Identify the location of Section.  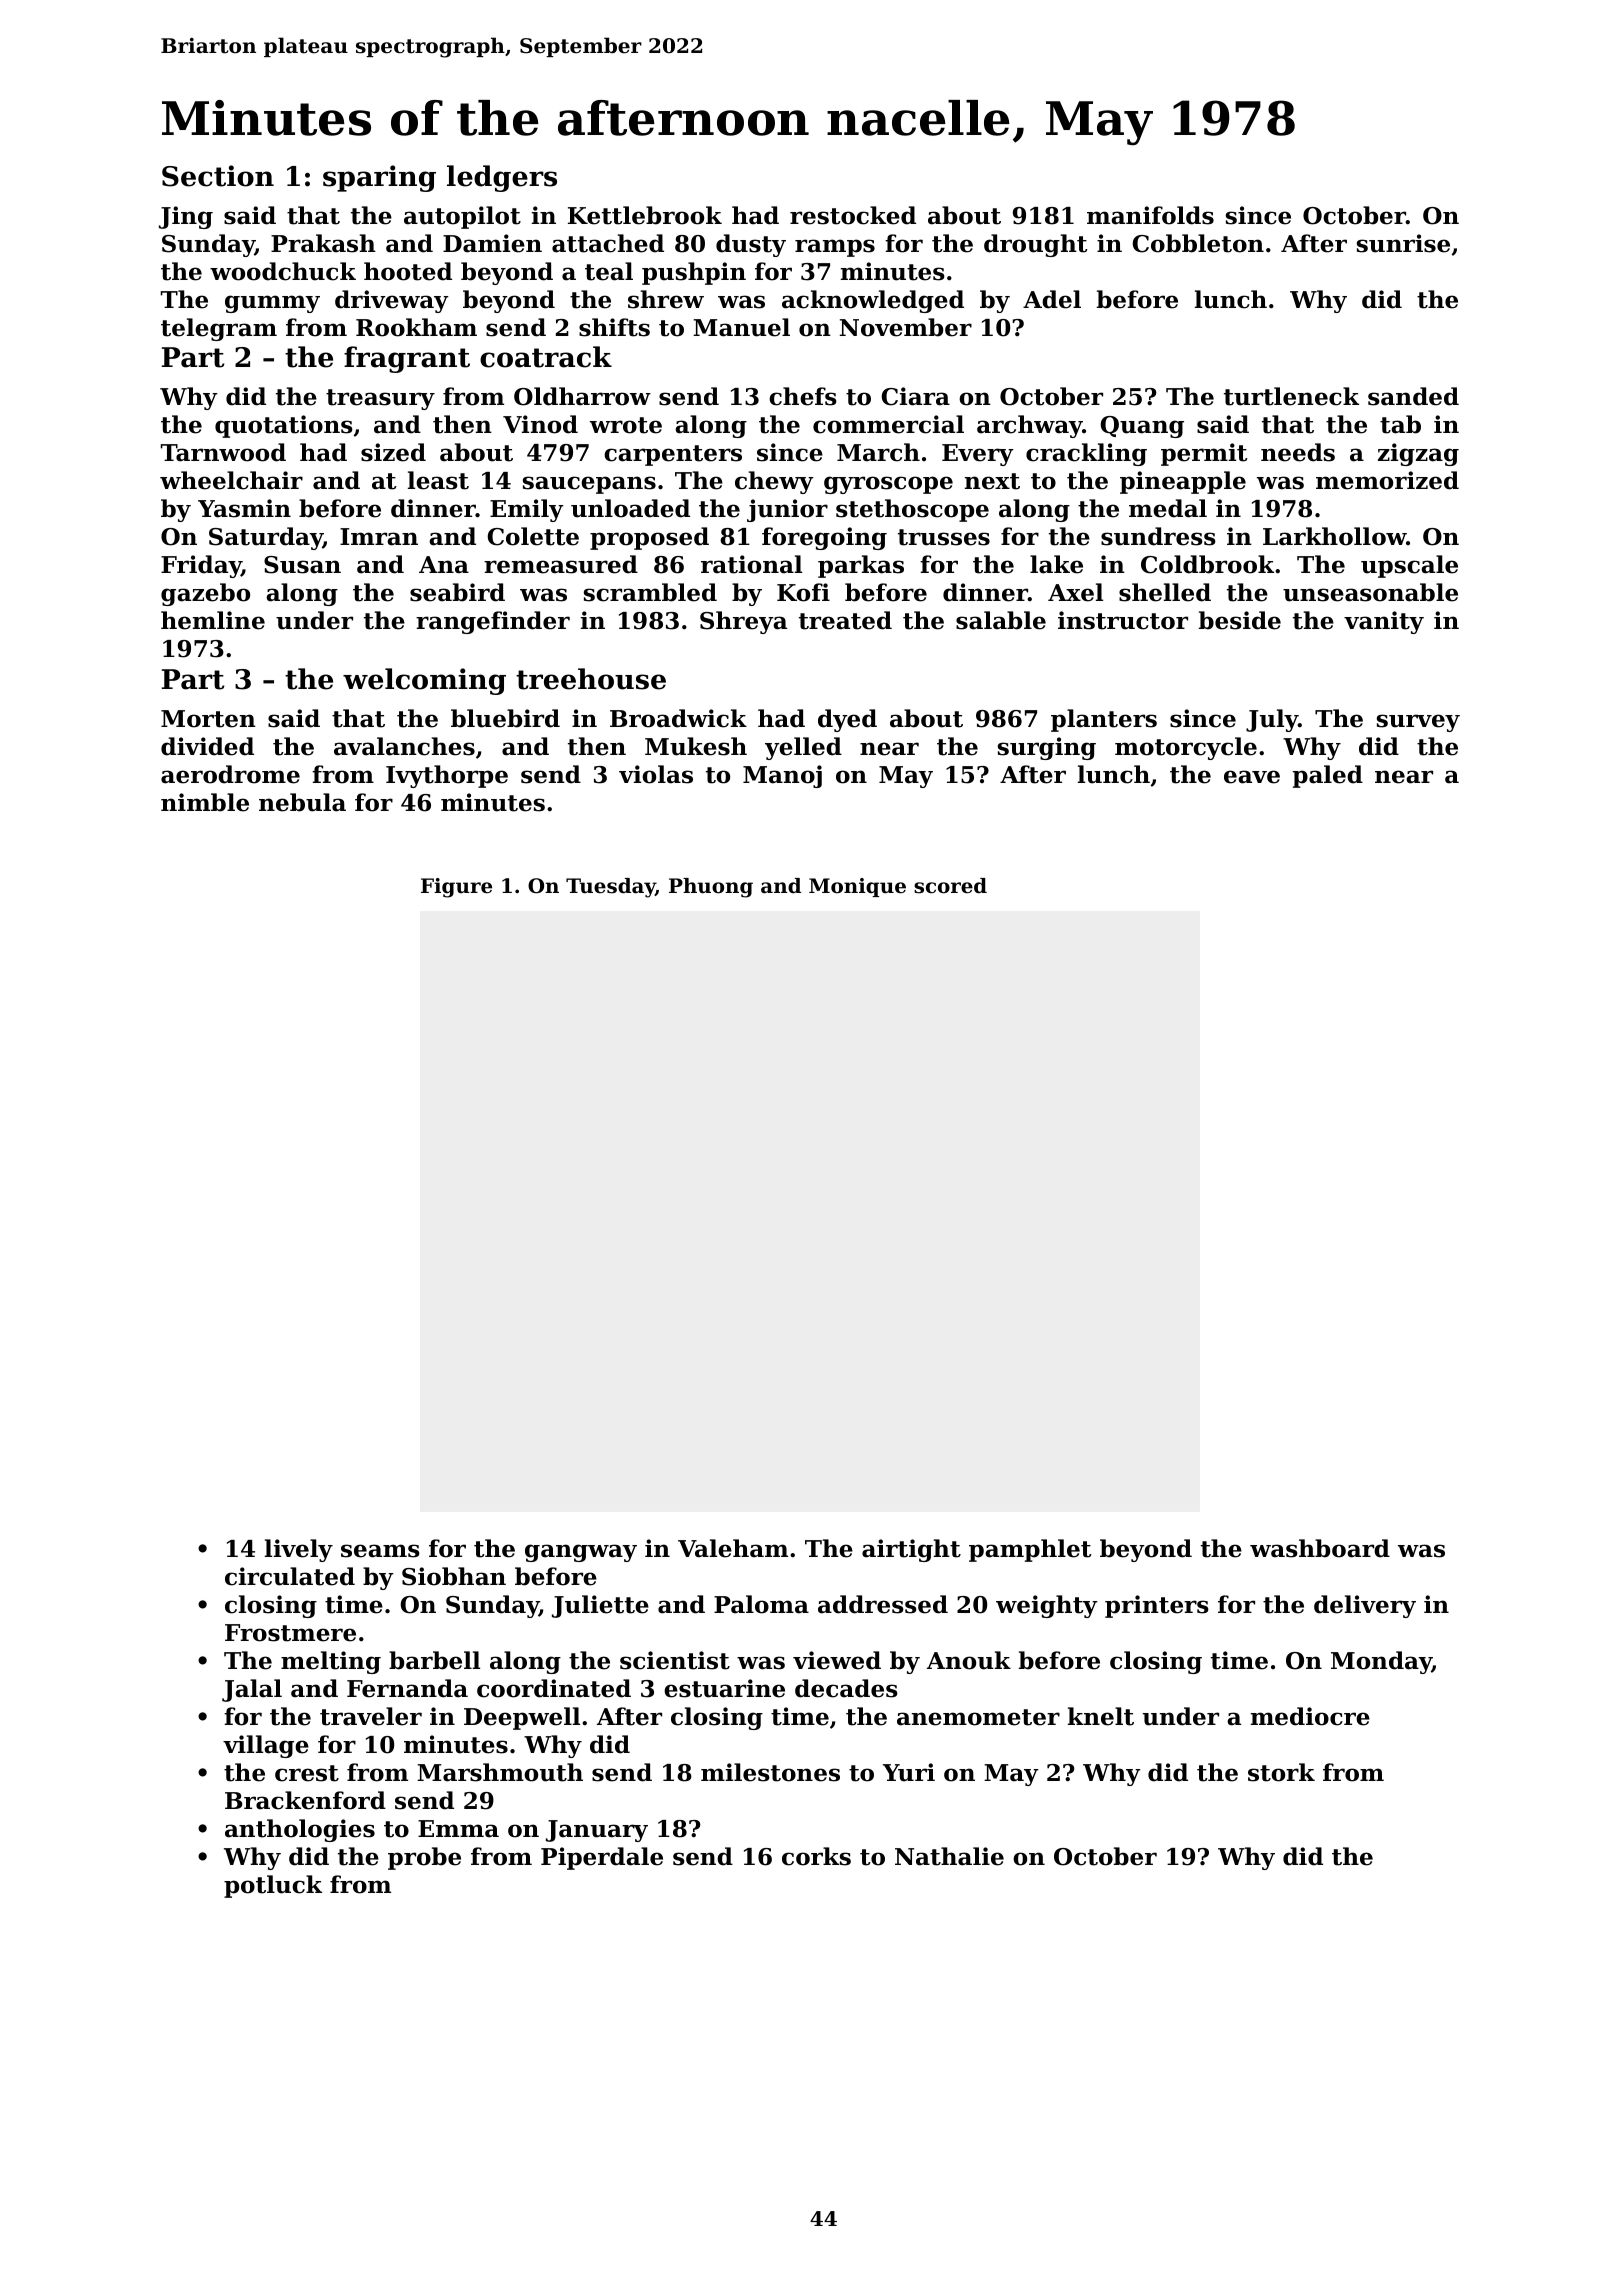
(218, 176).
